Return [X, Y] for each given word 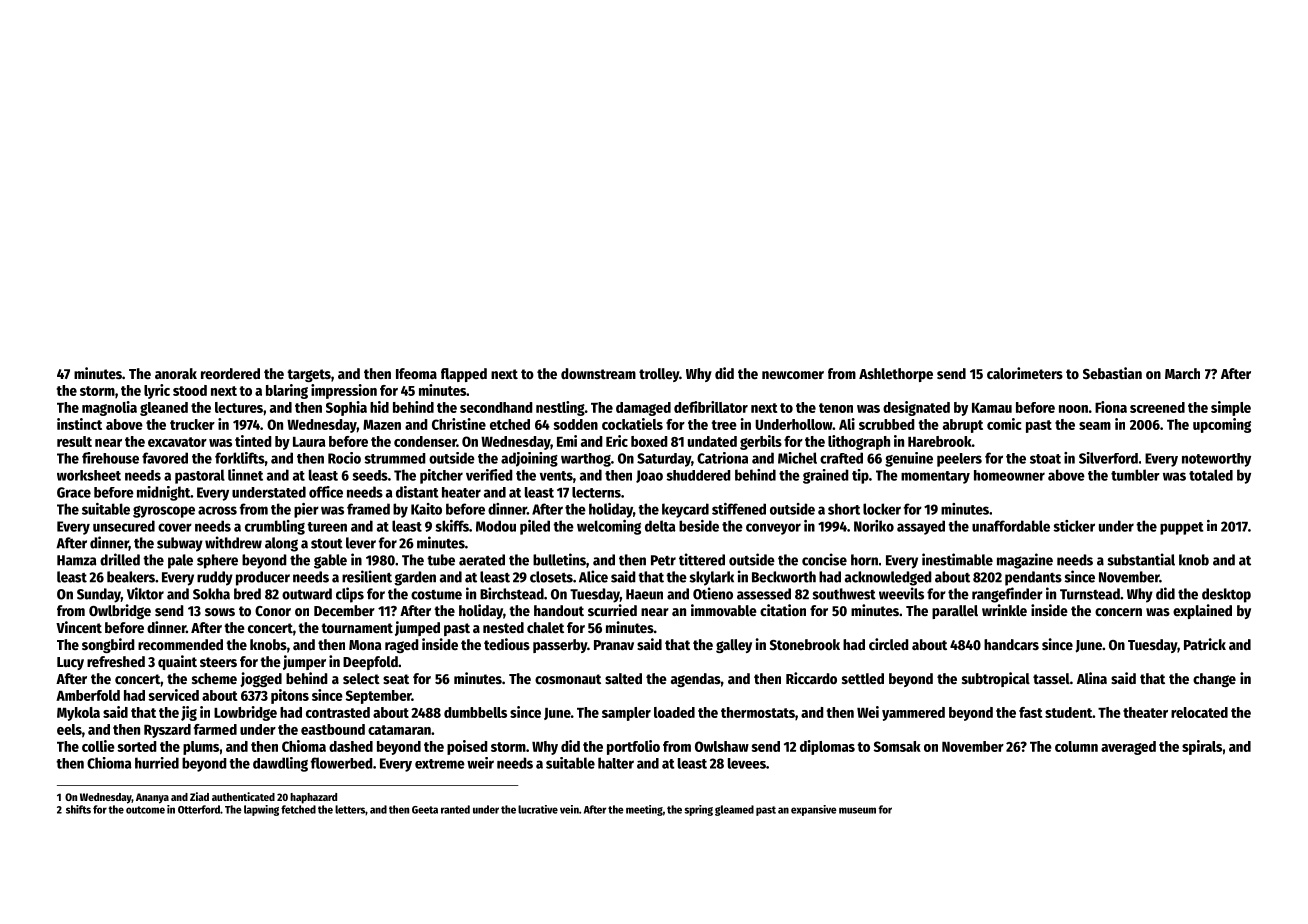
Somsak [897, 746]
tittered [702, 559]
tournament [357, 628]
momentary [935, 477]
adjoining [529, 459]
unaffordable [1011, 526]
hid [379, 407]
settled [863, 678]
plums [201, 748]
